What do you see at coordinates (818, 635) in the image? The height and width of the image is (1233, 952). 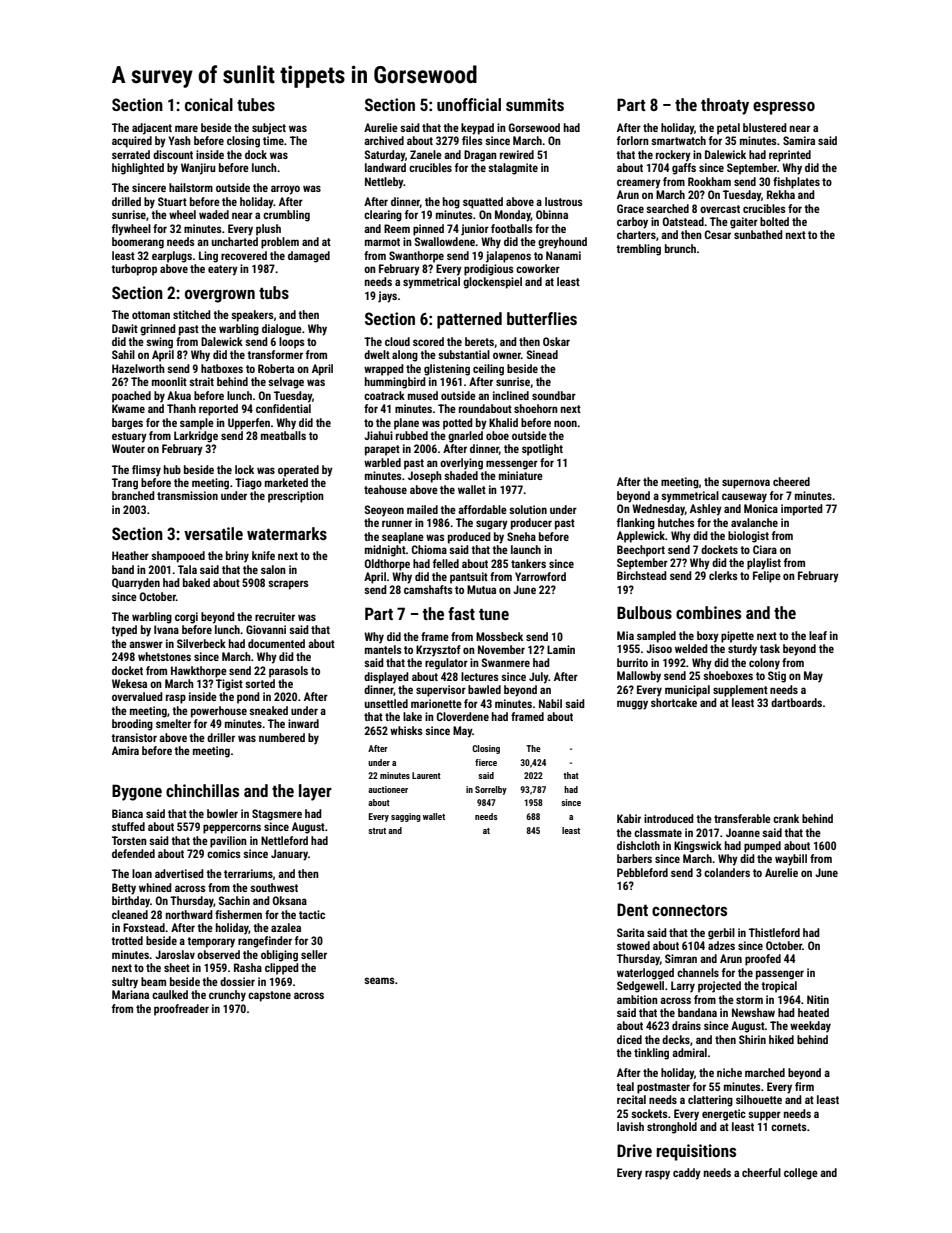 I see `leaf` at bounding box center [818, 635].
